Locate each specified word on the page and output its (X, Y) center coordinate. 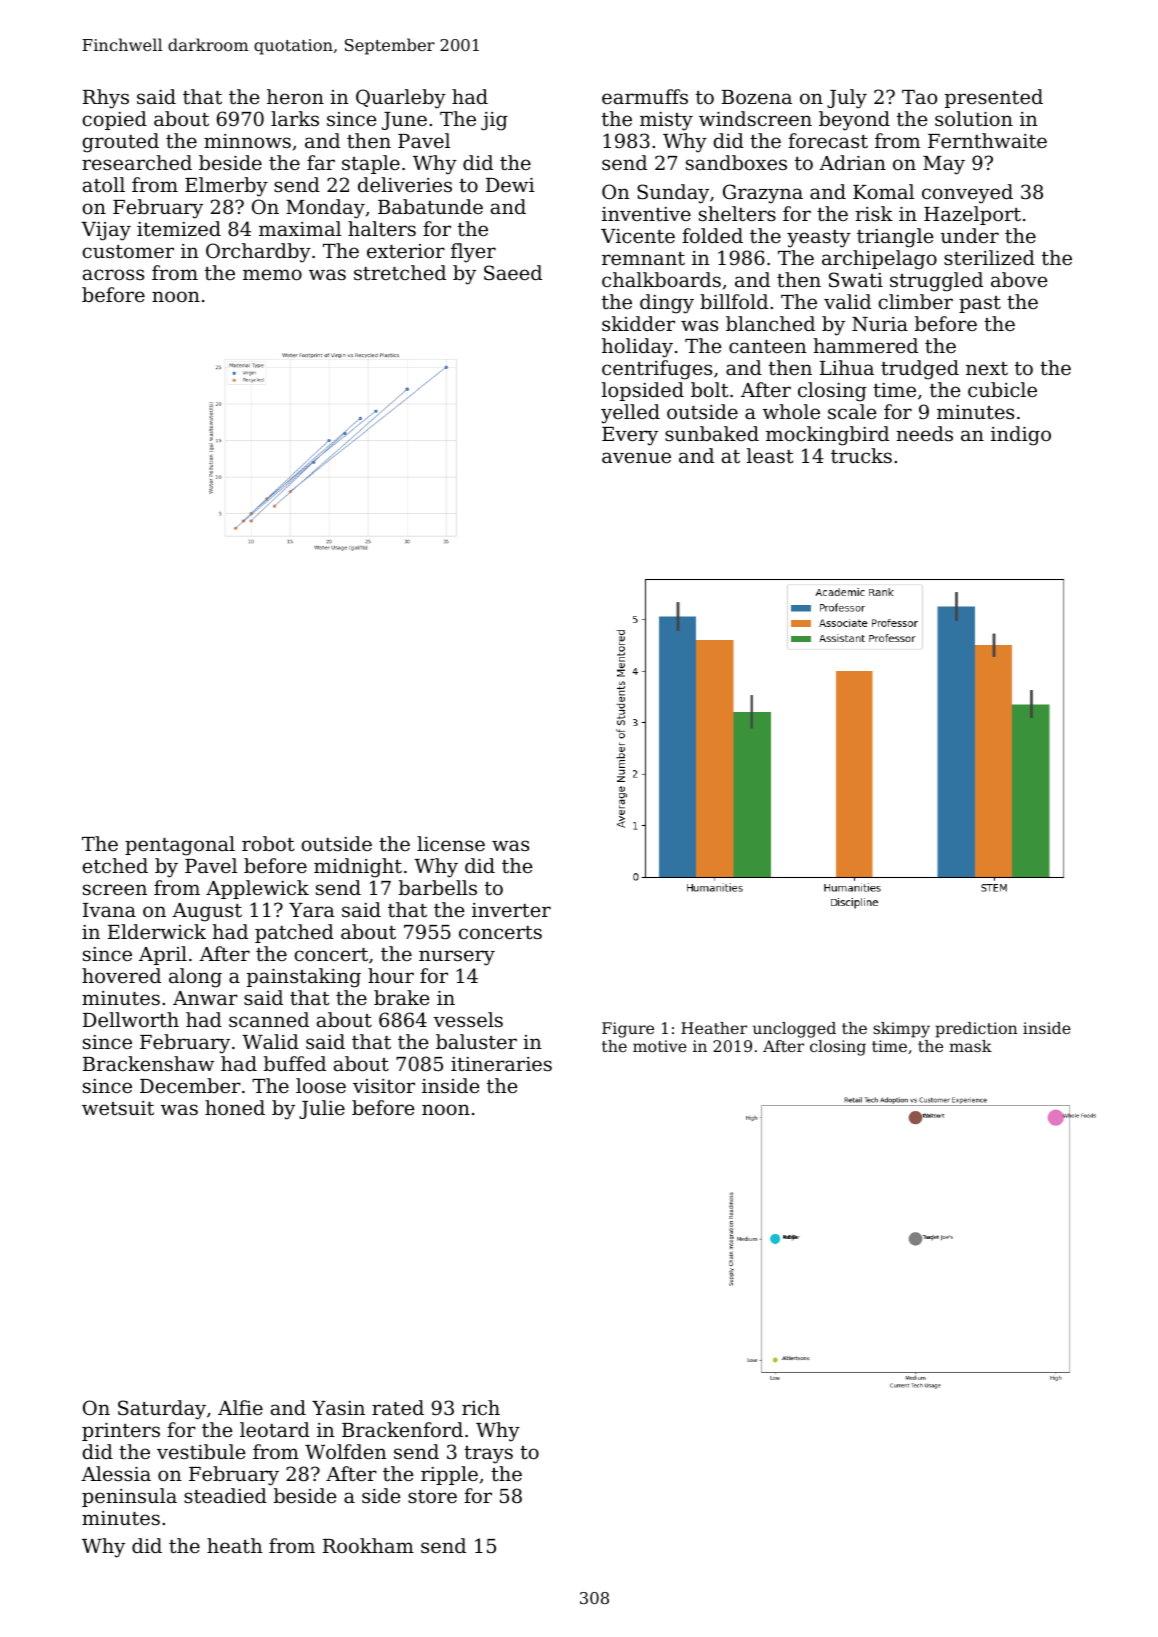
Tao (919, 97)
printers (121, 1431)
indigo (1021, 436)
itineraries (501, 1064)
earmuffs (645, 96)
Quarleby (401, 99)
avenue (636, 457)
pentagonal (180, 846)
